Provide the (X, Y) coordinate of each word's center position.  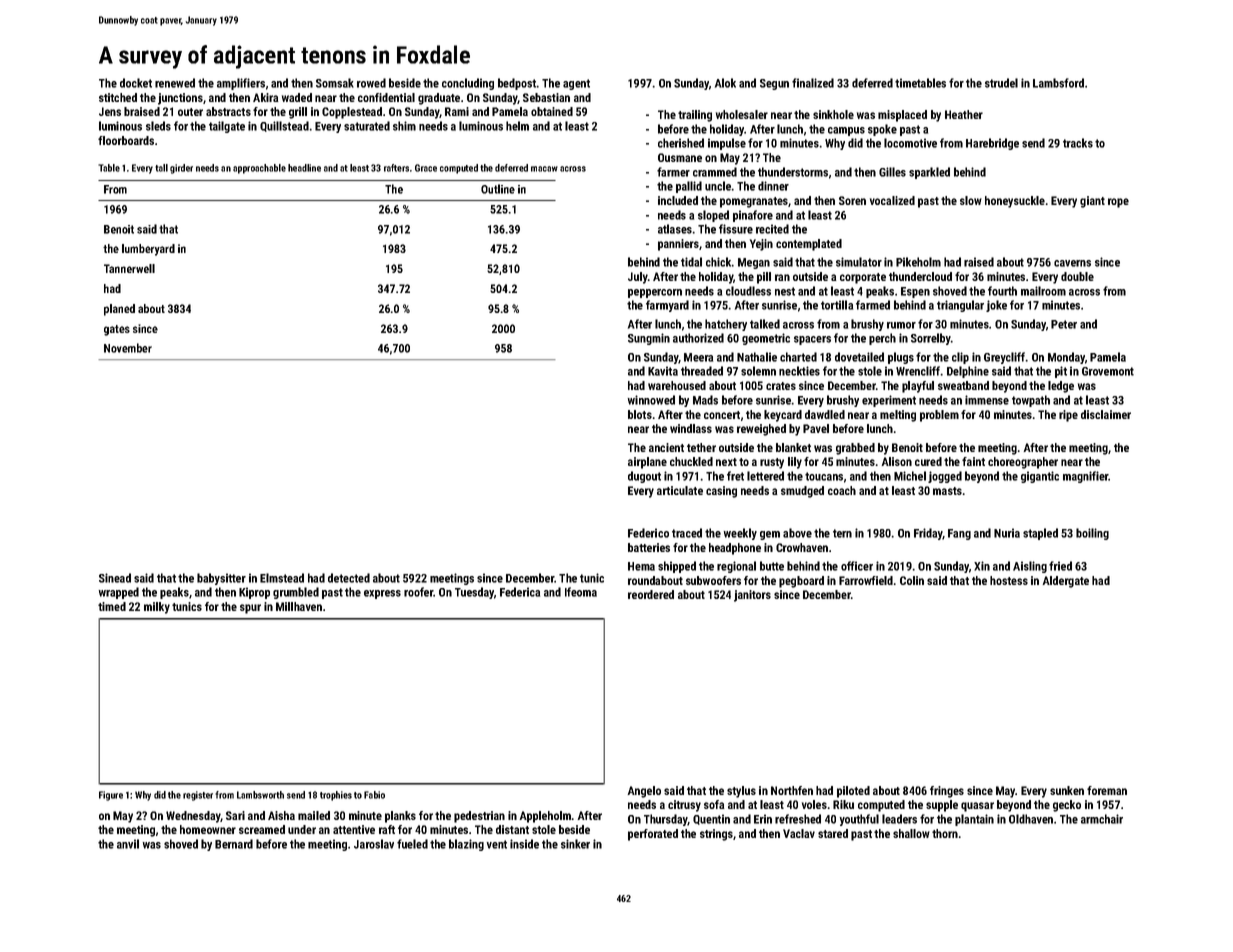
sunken (1067, 790)
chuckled (691, 461)
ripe (1068, 416)
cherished (681, 143)
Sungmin (649, 339)
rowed (371, 83)
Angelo (644, 792)
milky (157, 608)
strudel (1001, 83)
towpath (1031, 401)
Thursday (666, 820)
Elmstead (282, 578)
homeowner (208, 829)
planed (119, 310)
